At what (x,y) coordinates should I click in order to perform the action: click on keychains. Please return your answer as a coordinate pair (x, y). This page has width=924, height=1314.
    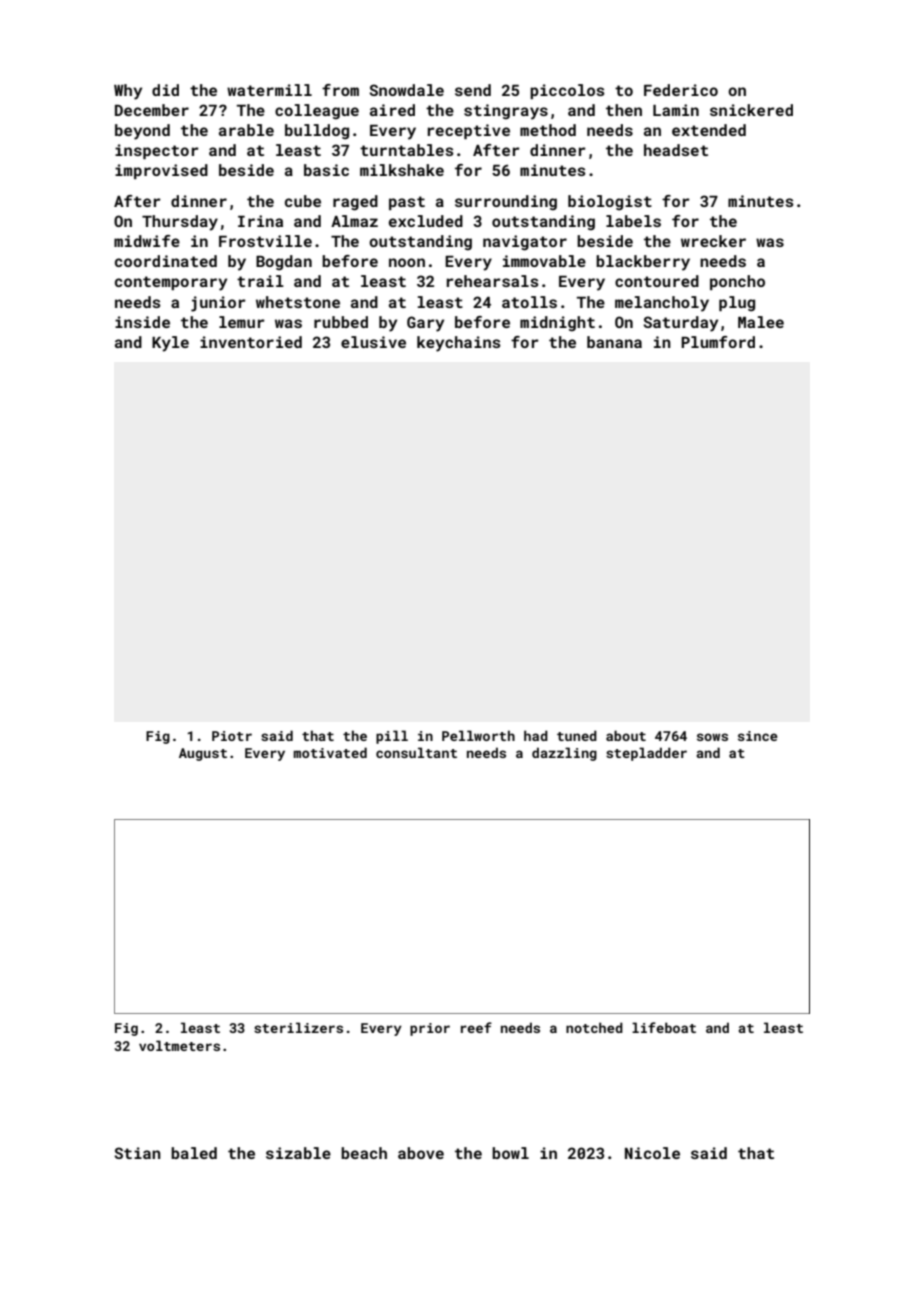
    Looking at the image, I should click on (459, 344).
